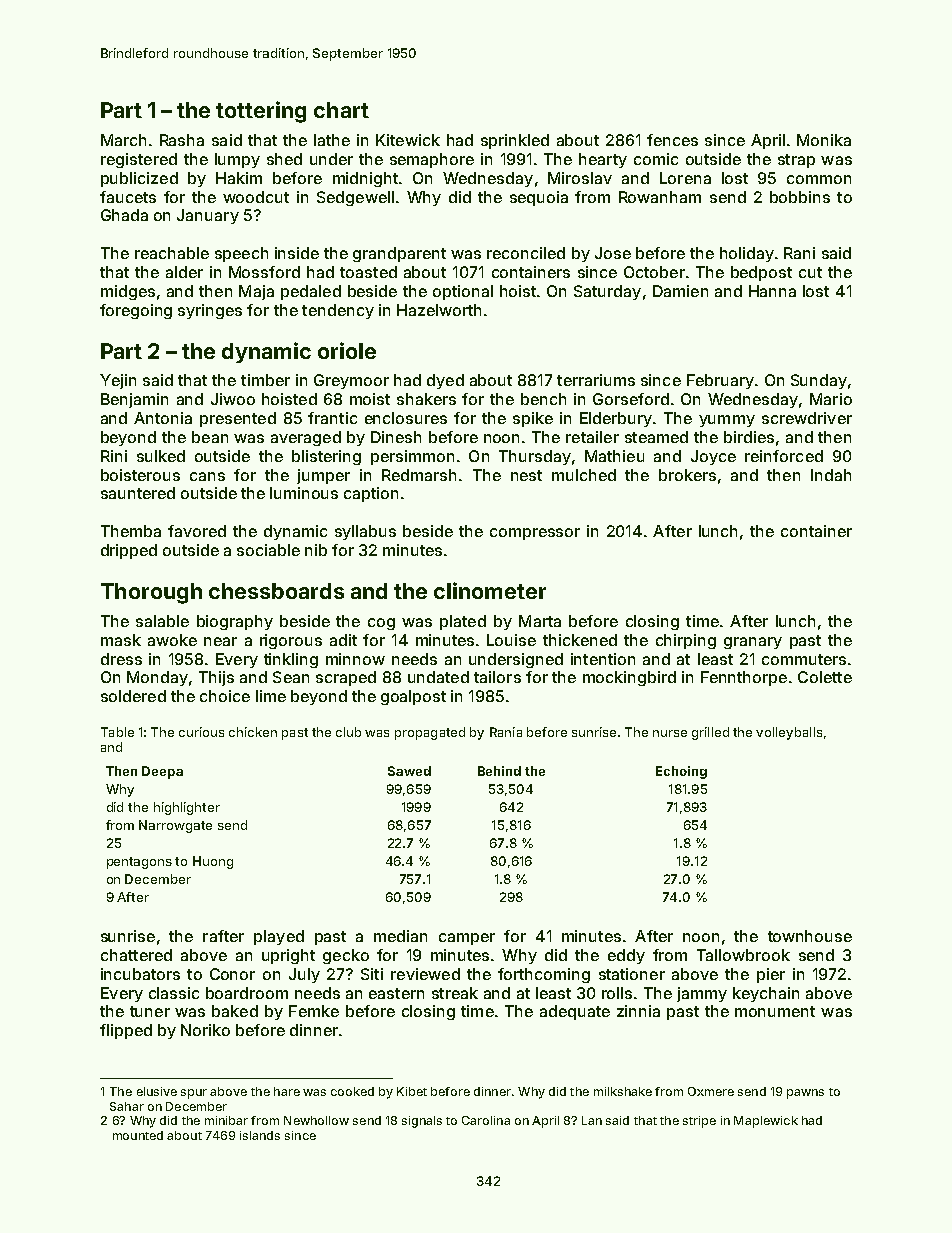 The width and height of the page is (952, 1233). Describe the element at coordinates (268, 550) in the page. I see `sociable` at that location.
